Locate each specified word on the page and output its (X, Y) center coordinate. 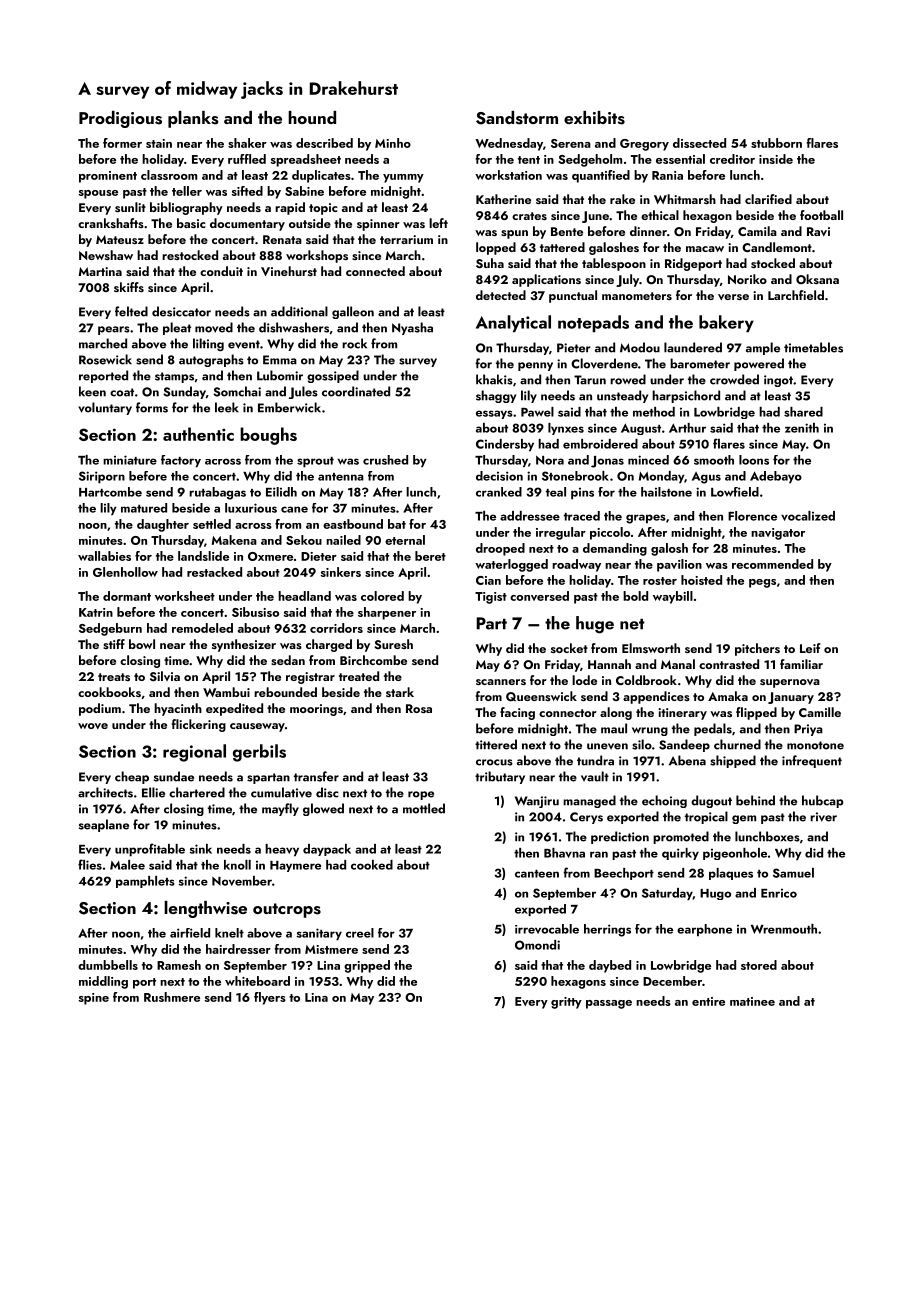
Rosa (419, 708)
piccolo (610, 533)
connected (375, 271)
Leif (810, 648)
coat (122, 392)
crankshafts (111, 223)
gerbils (259, 753)
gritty (566, 1003)
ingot (778, 381)
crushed (385, 460)
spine (94, 999)
